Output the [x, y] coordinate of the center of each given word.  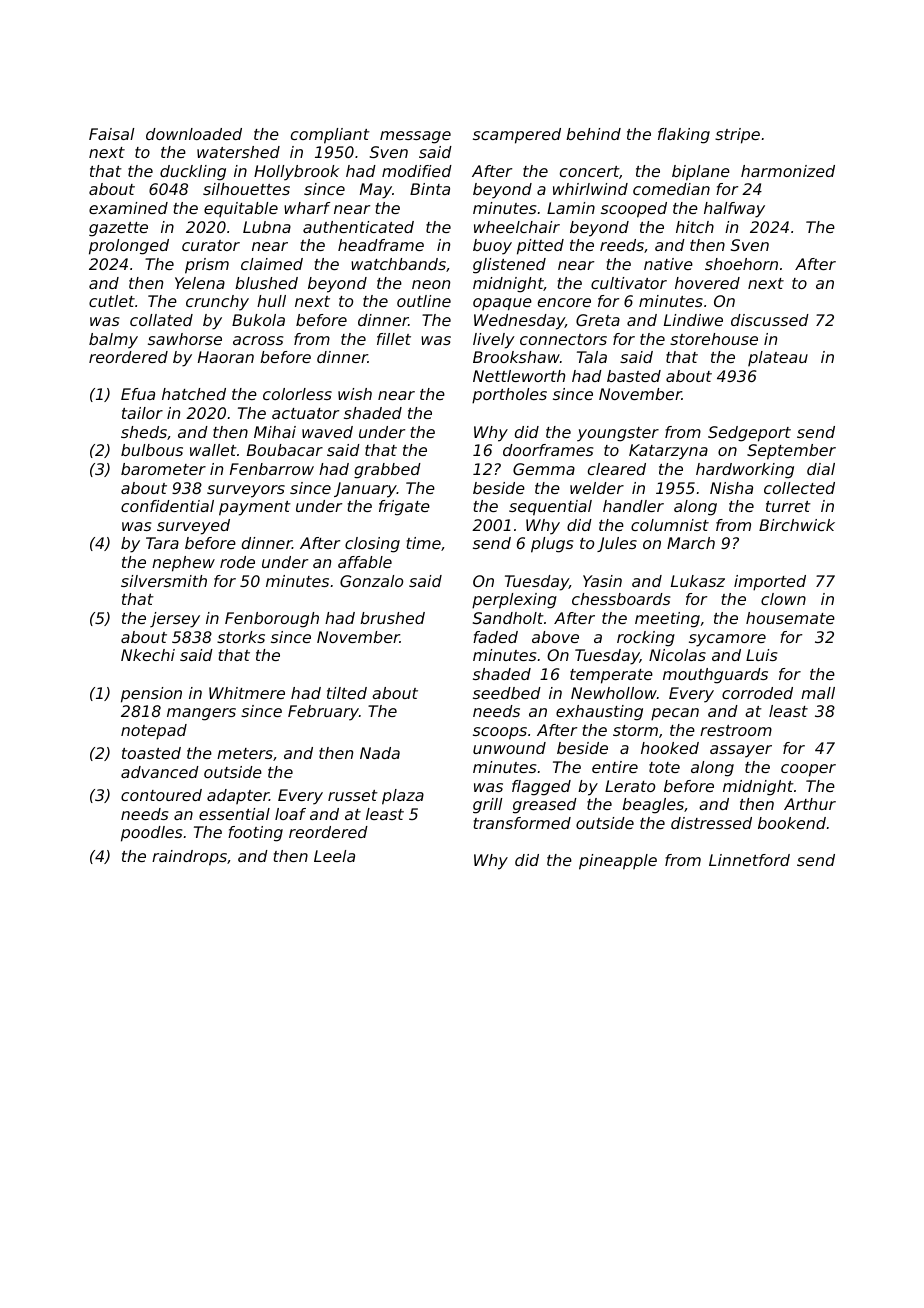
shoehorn [741, 264]
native [668, 264]
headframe [381, 245]
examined [128, 208]
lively [494, 341]
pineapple [618, 862]
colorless [297, 394]
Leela [334, 856]
